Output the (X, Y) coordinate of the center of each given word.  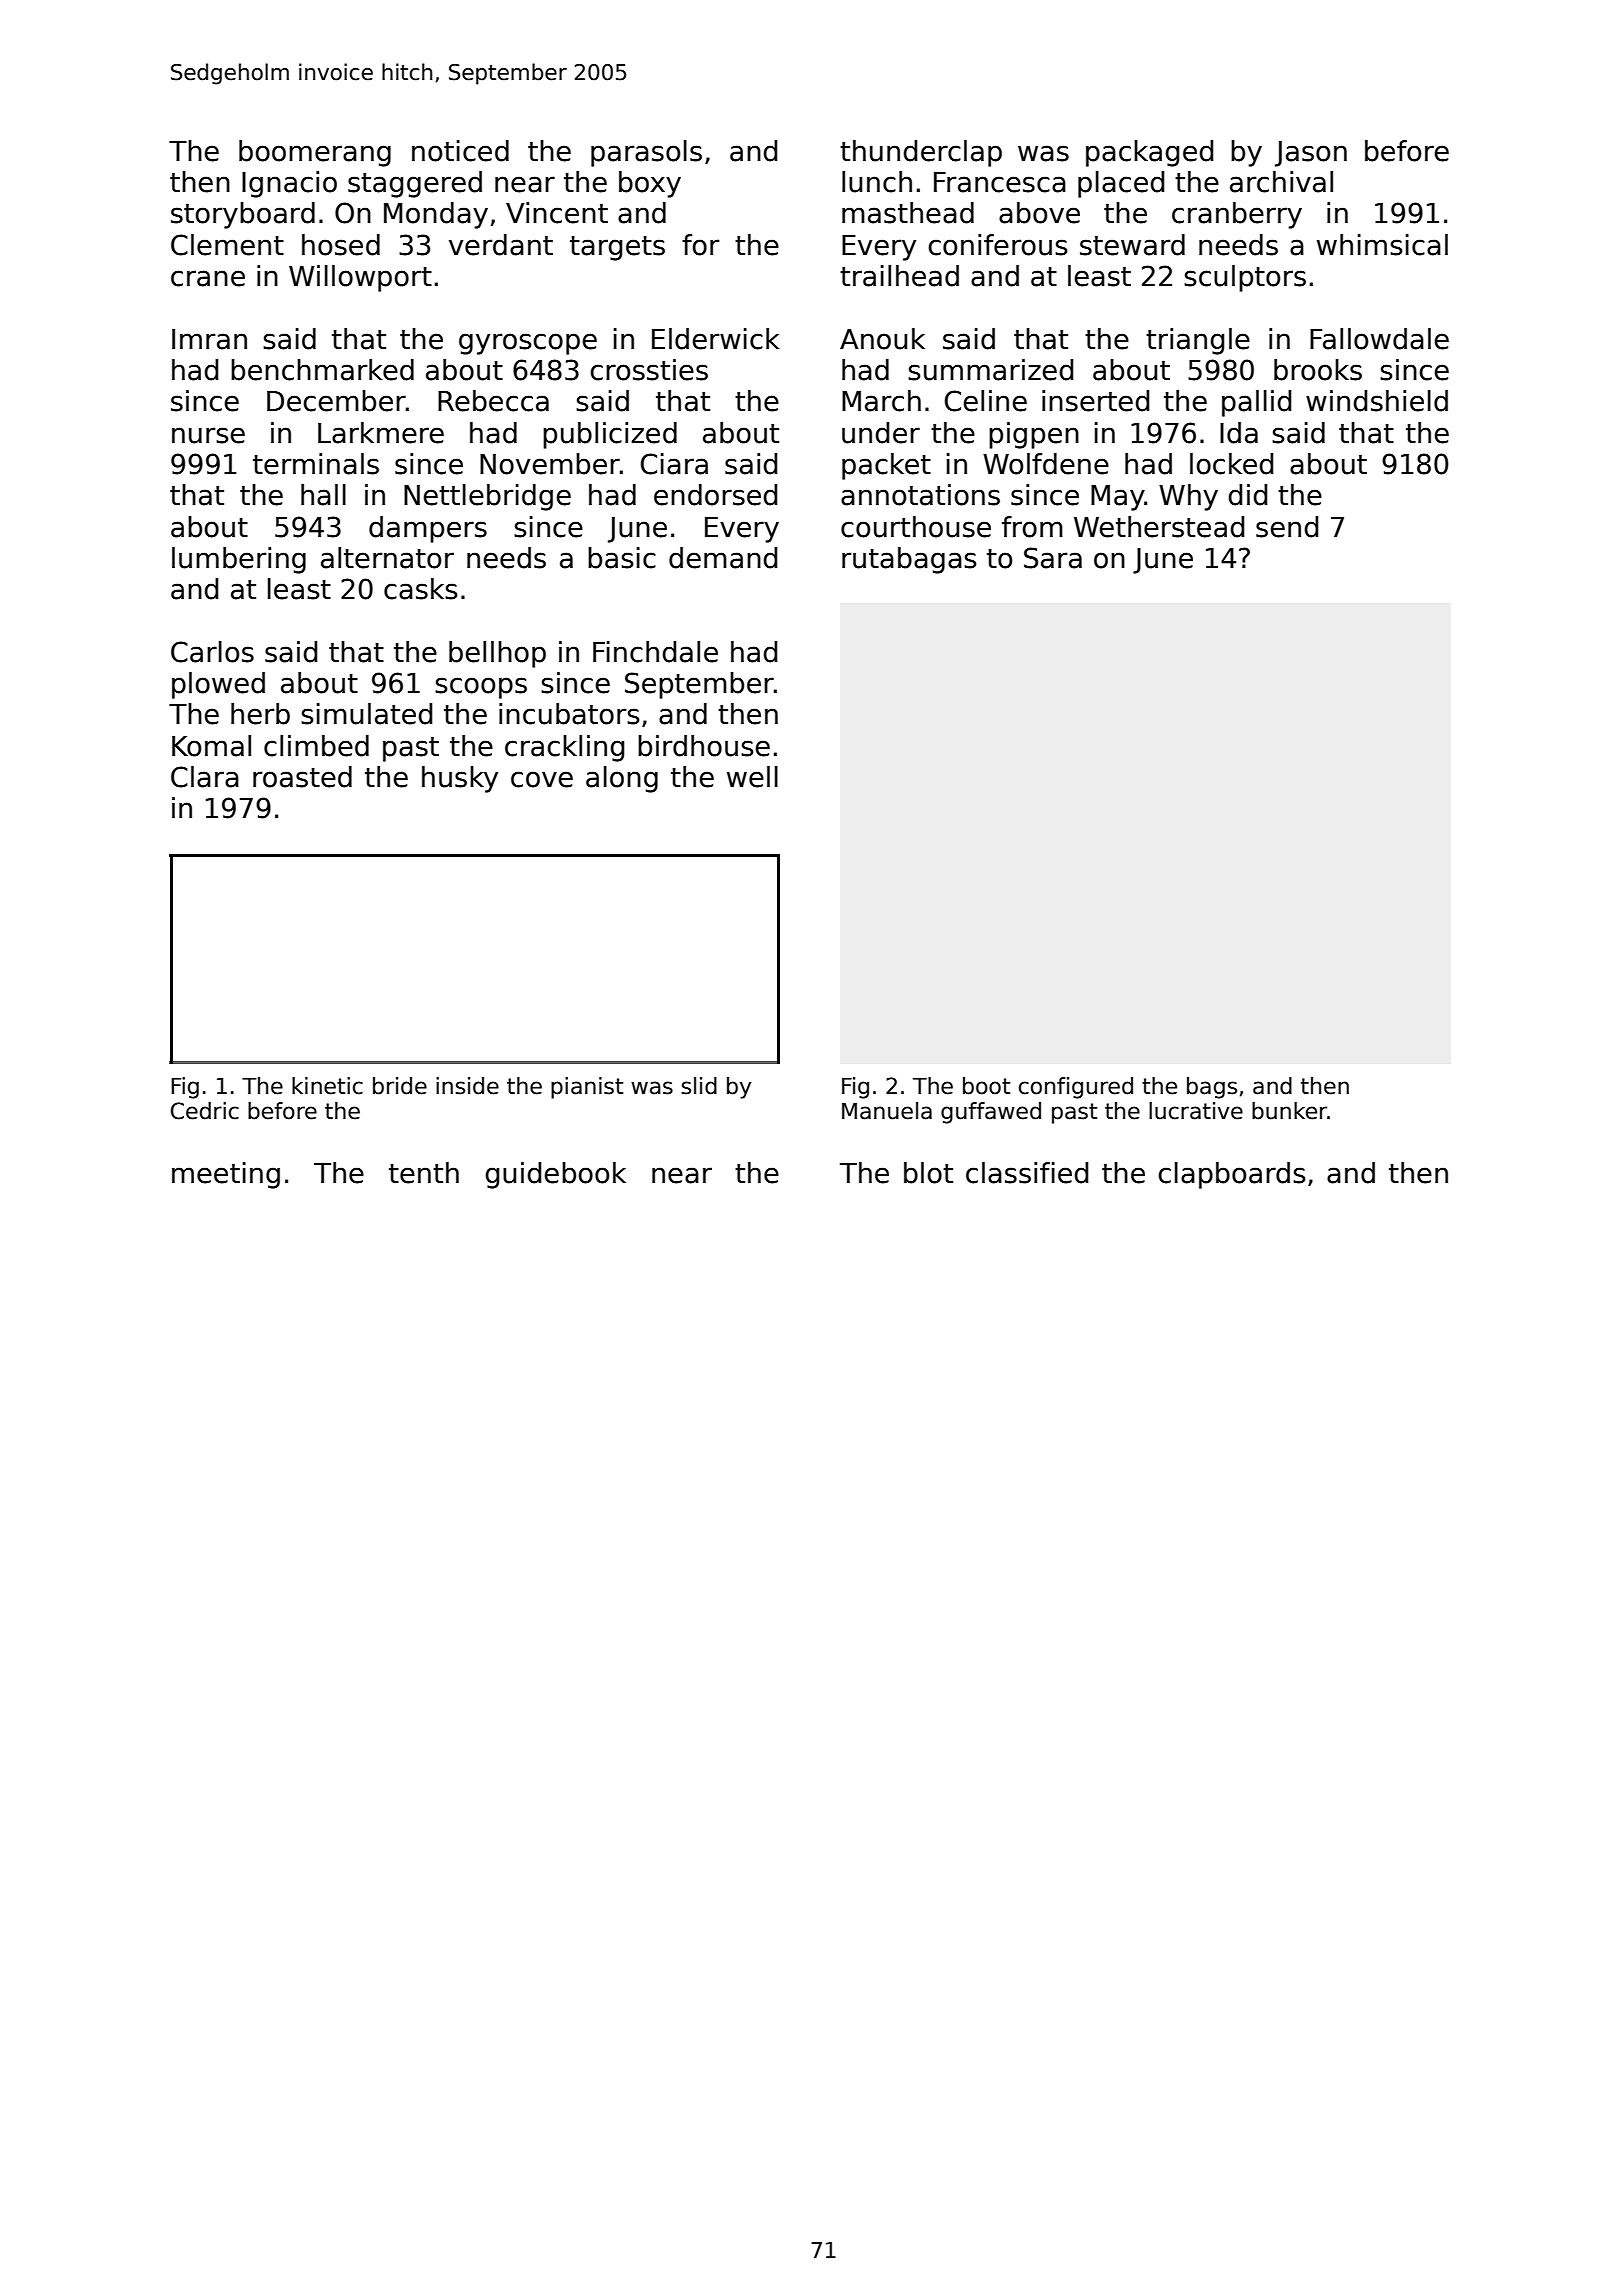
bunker (1290, 1111)
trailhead (899, 276)
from (1032, 527)
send (1287, 527)
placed (1121, 184)
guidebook (555, 1175)
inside (467, 1086)
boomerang (315, 153)
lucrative (1196, 1111)
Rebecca (493, 401)
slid (699, 1086)
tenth (424, 1173)
